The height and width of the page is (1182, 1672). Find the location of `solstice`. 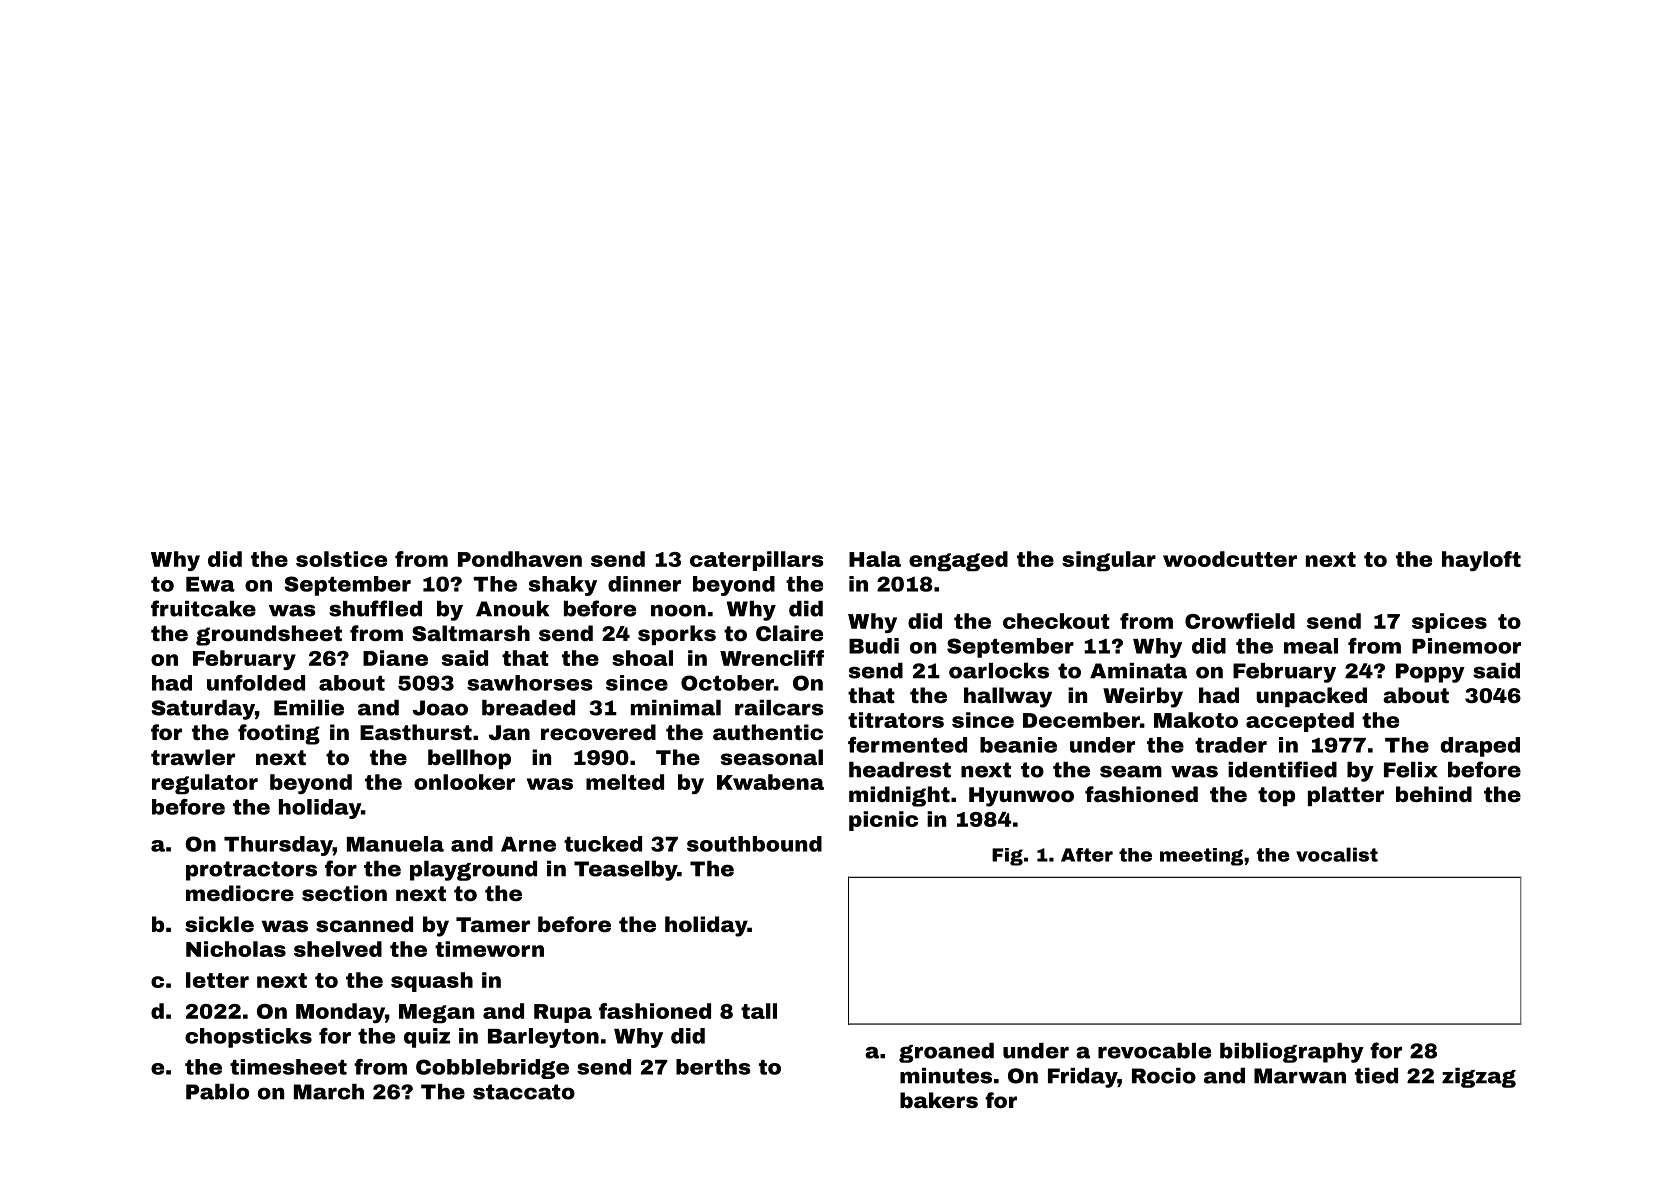

solstice is located at coordinates (341, 559).
